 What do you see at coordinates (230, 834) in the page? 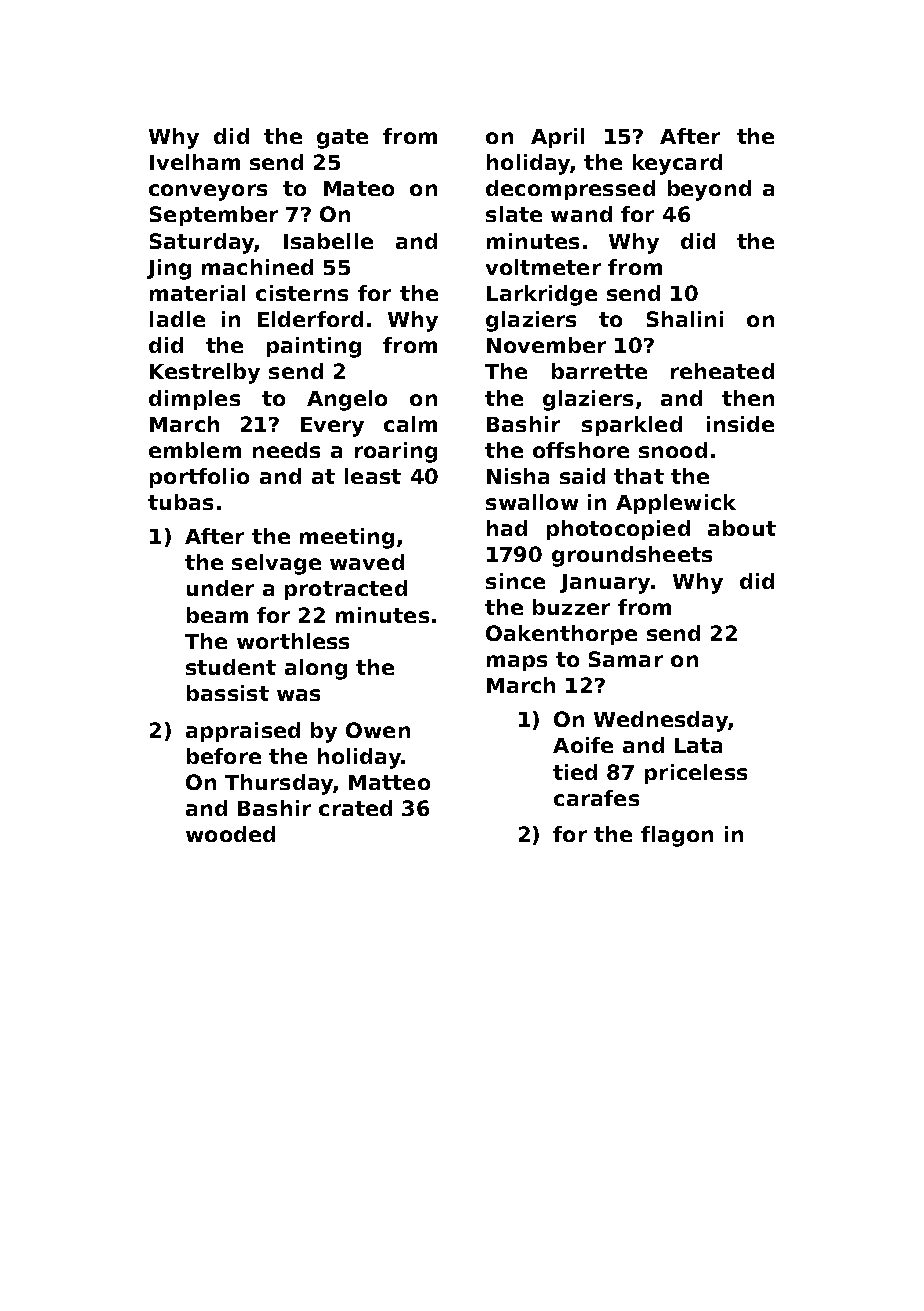
I see `wooded` at bounding box center [230, 834].
